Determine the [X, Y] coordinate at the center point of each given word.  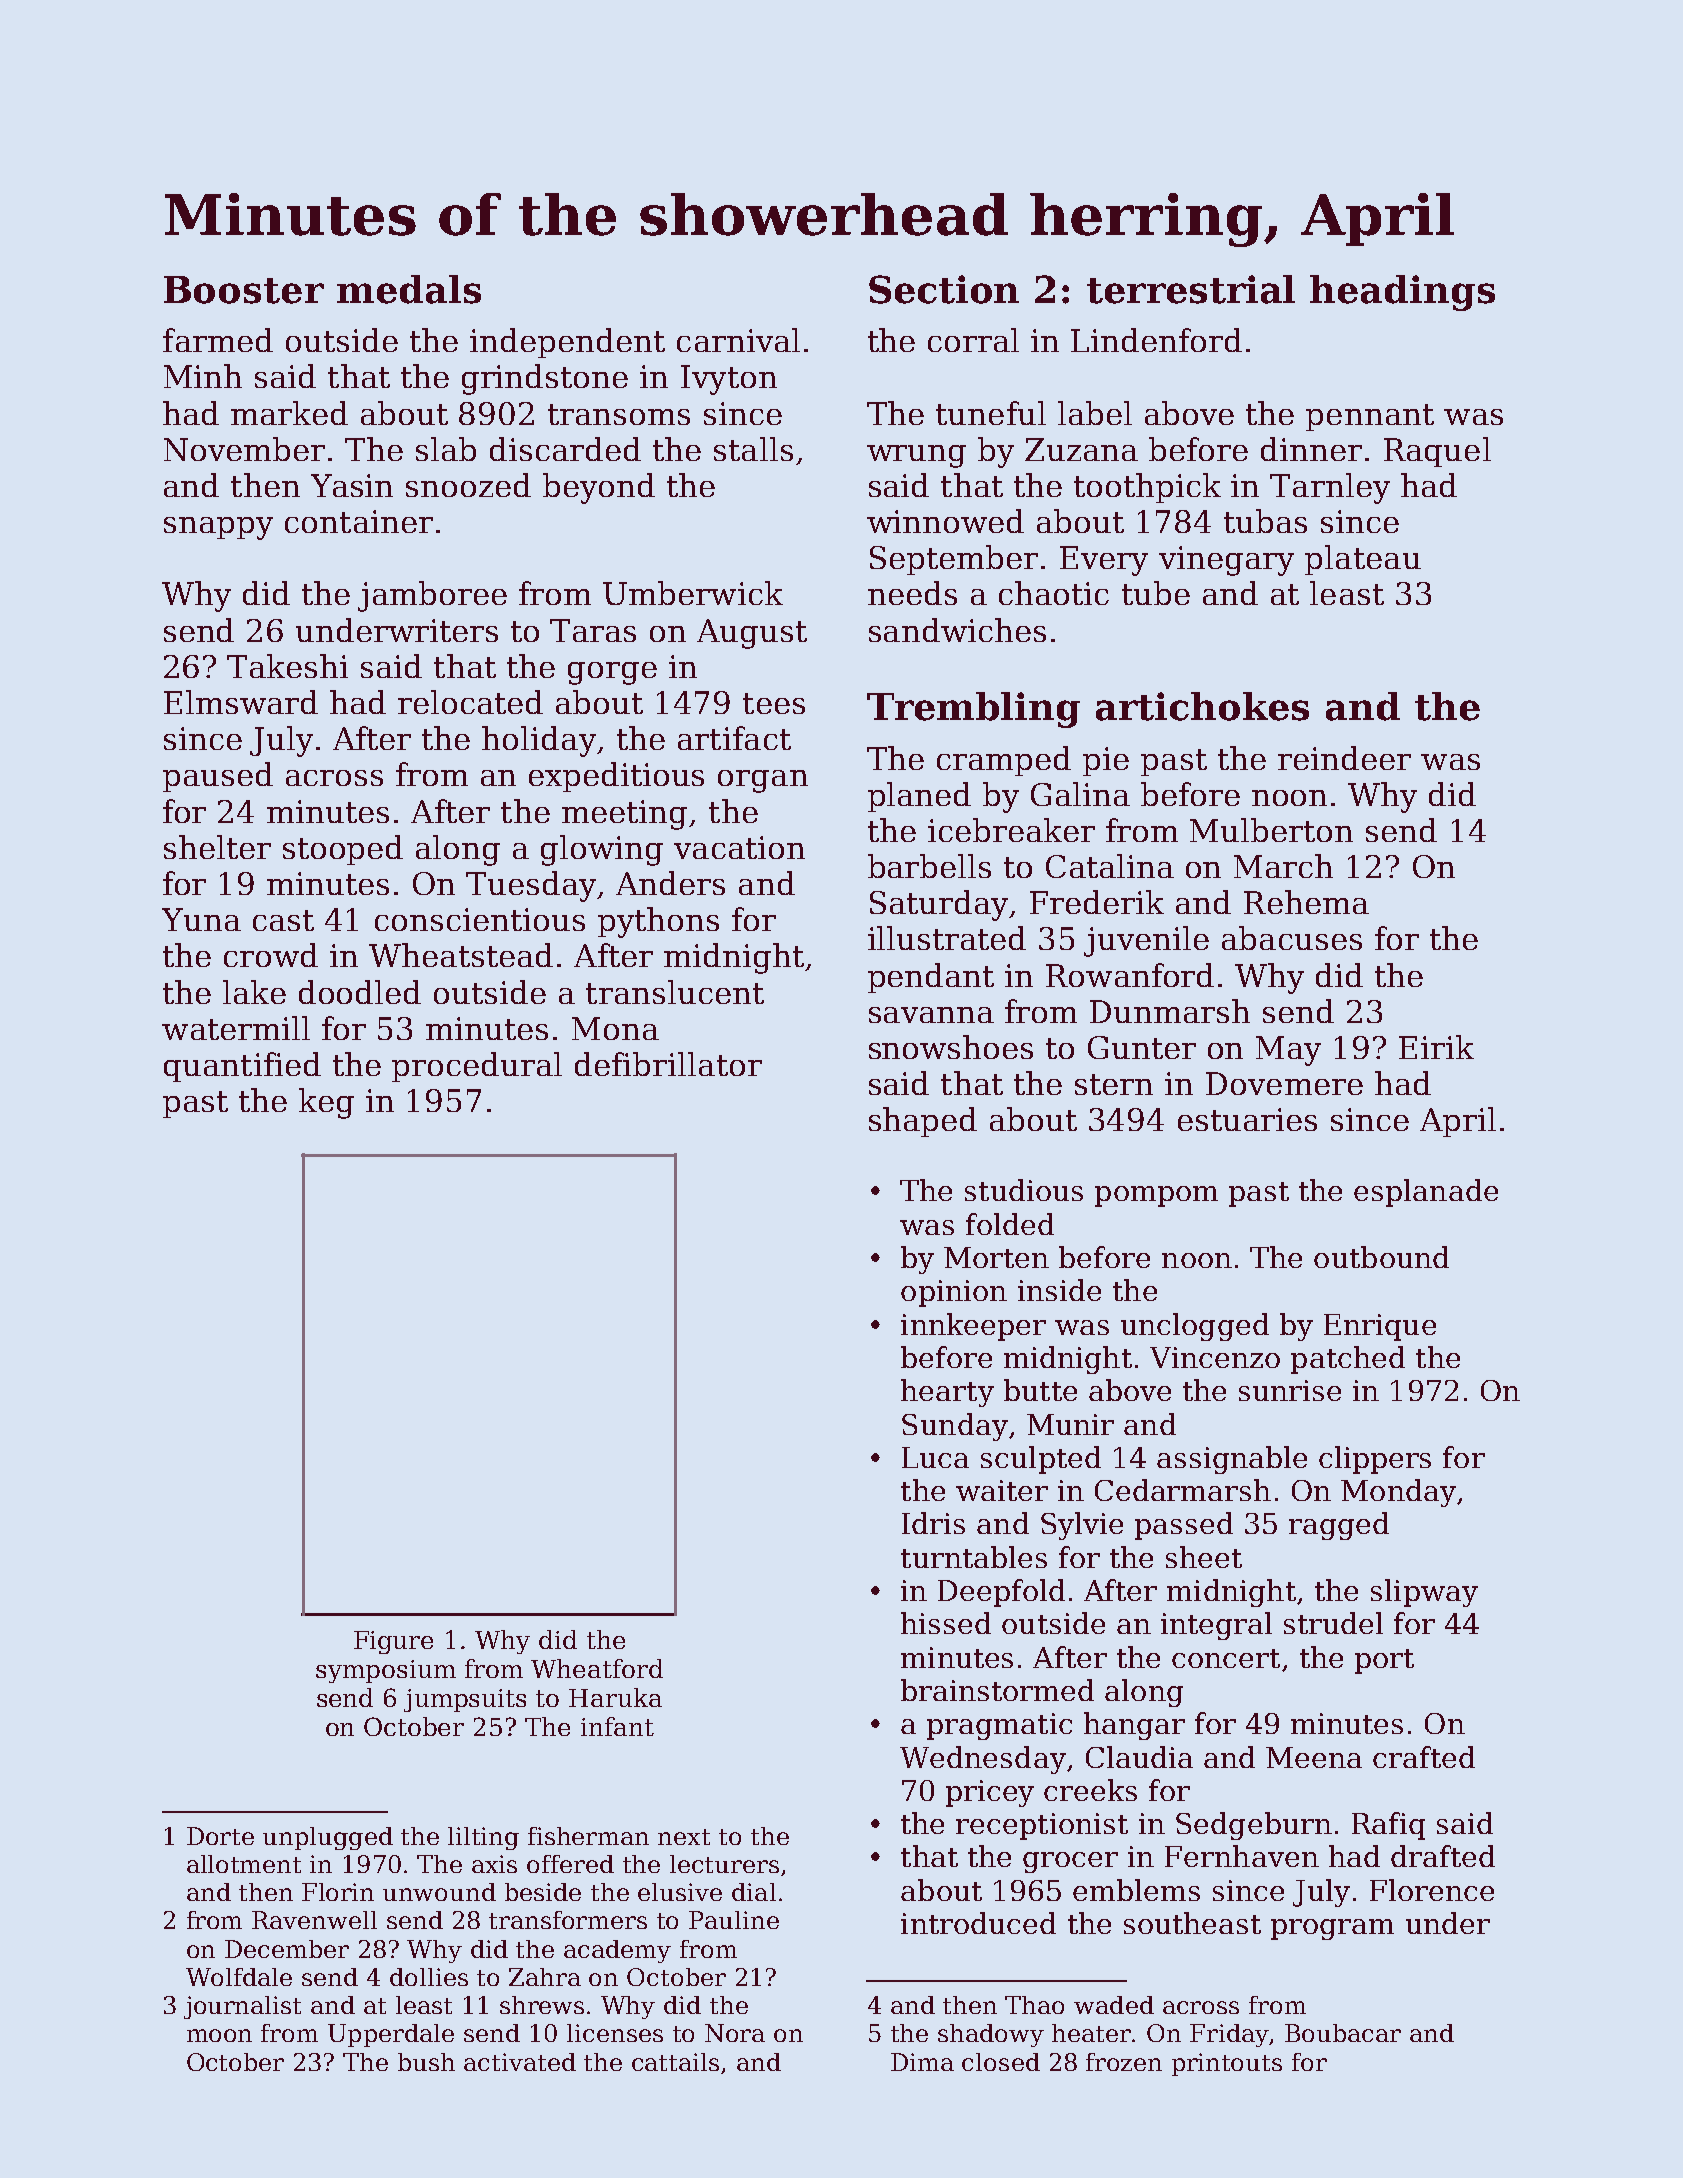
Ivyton [729, 380]
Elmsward [241, 702]
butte [1040, 1390]
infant [617, 1726]
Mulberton [1271, 830]
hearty [947, 1393]
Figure [393, 1642]
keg [326, 1103]
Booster [244, 290]
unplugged [328, 1838]
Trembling [973, 710]
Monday [1398, 1493]
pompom [1156, 1196]
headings [1402, 293]
